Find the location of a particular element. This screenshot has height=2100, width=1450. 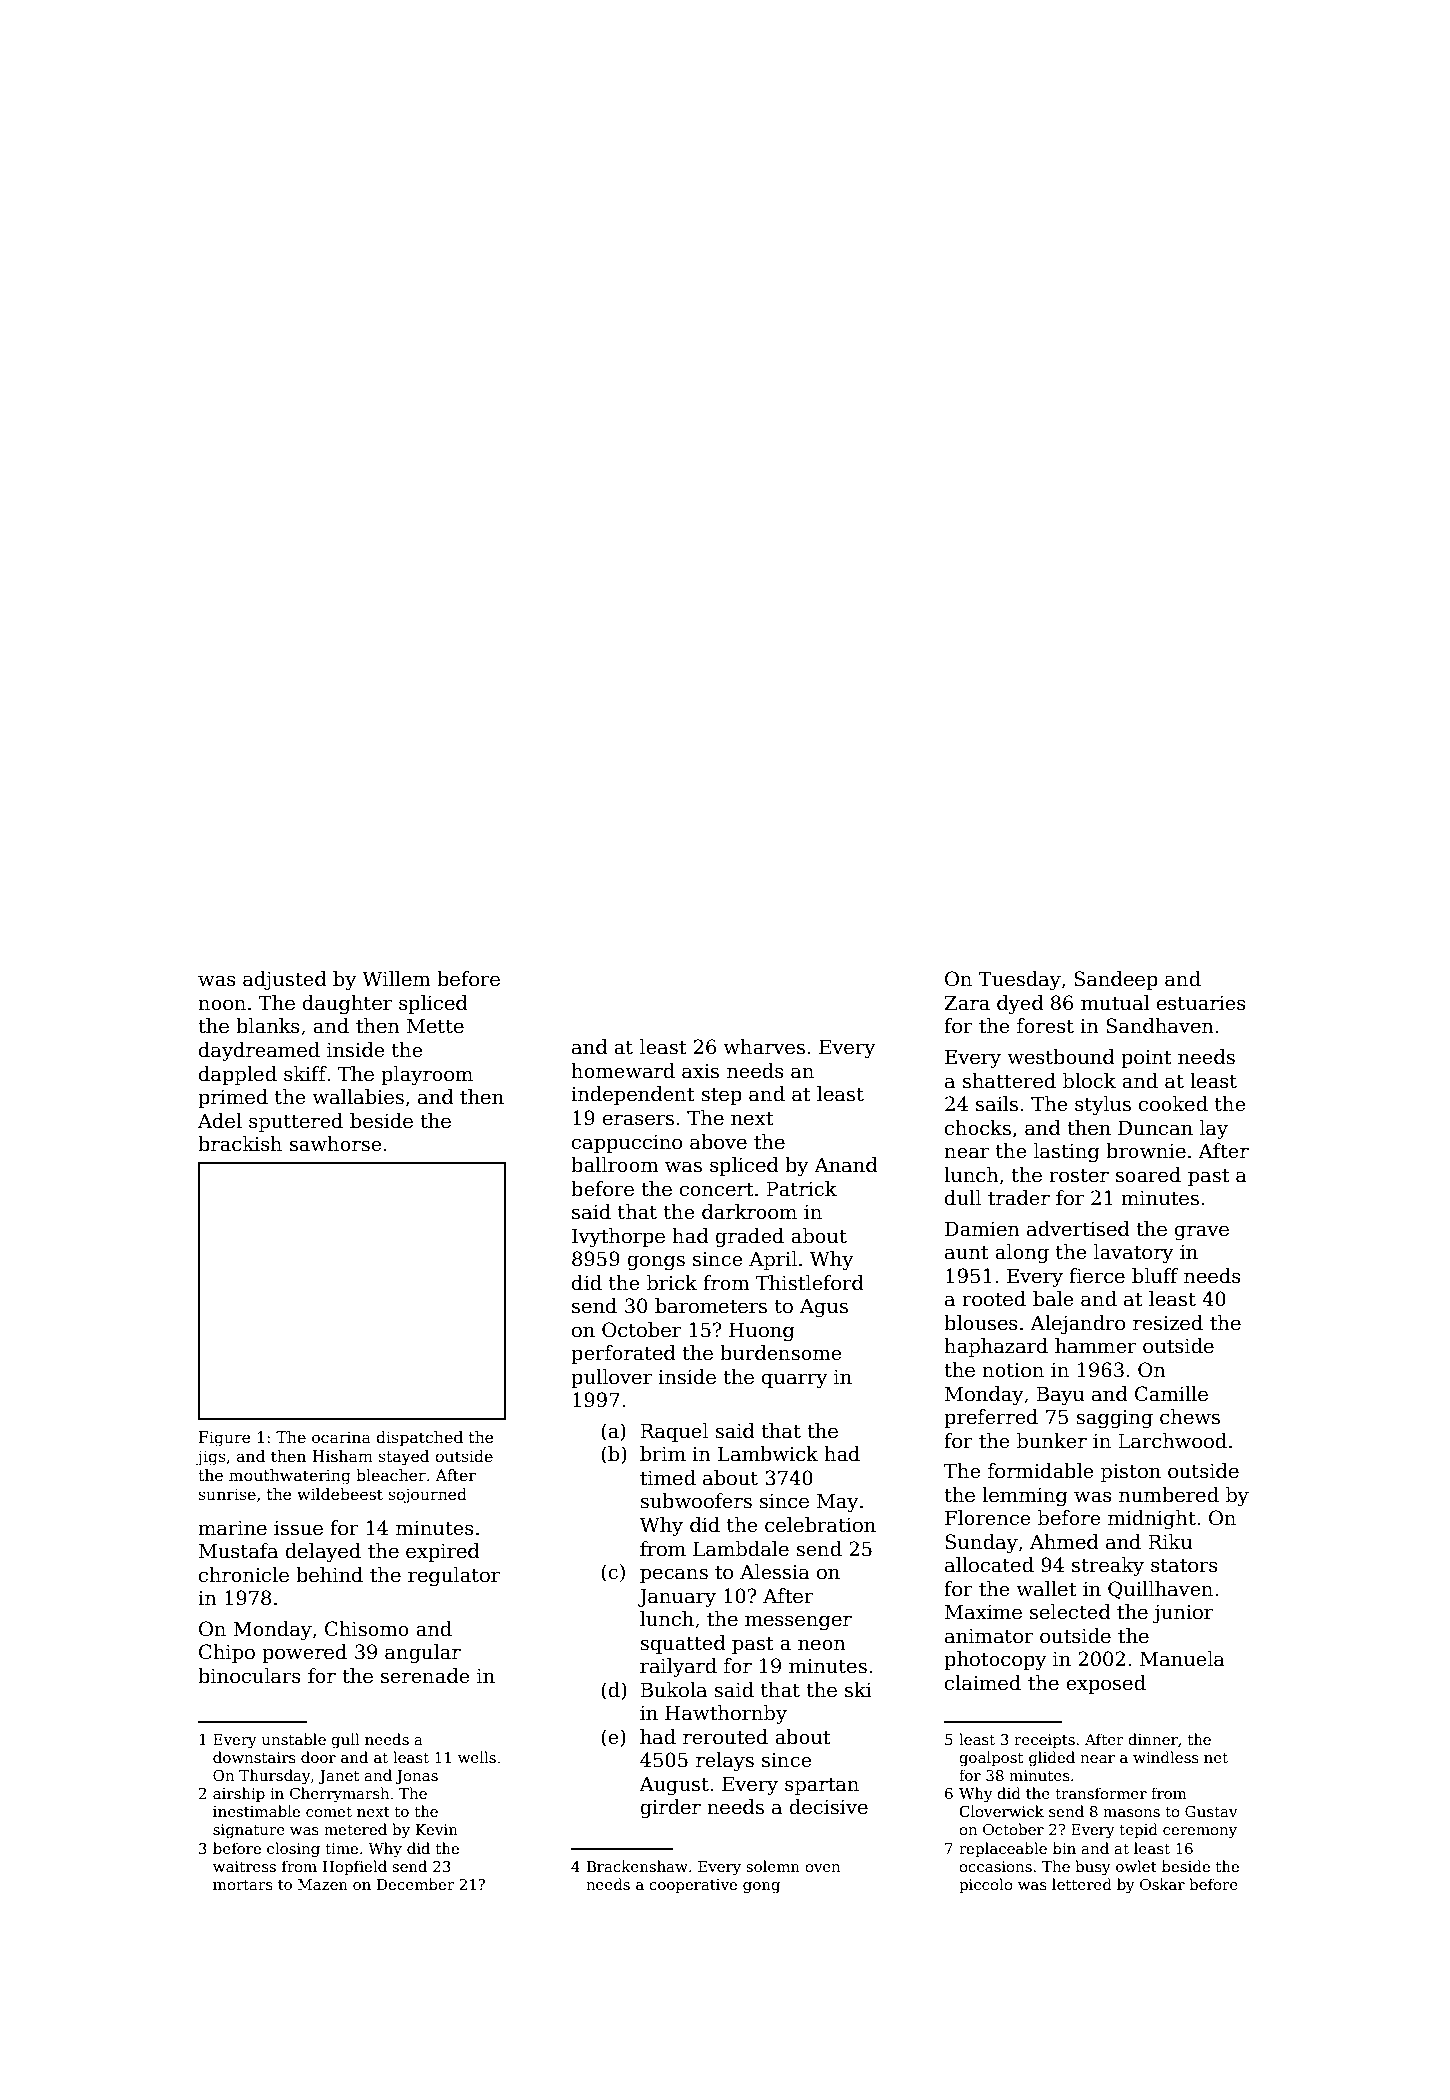

Mazen is located at coordinates (323, 1884).
